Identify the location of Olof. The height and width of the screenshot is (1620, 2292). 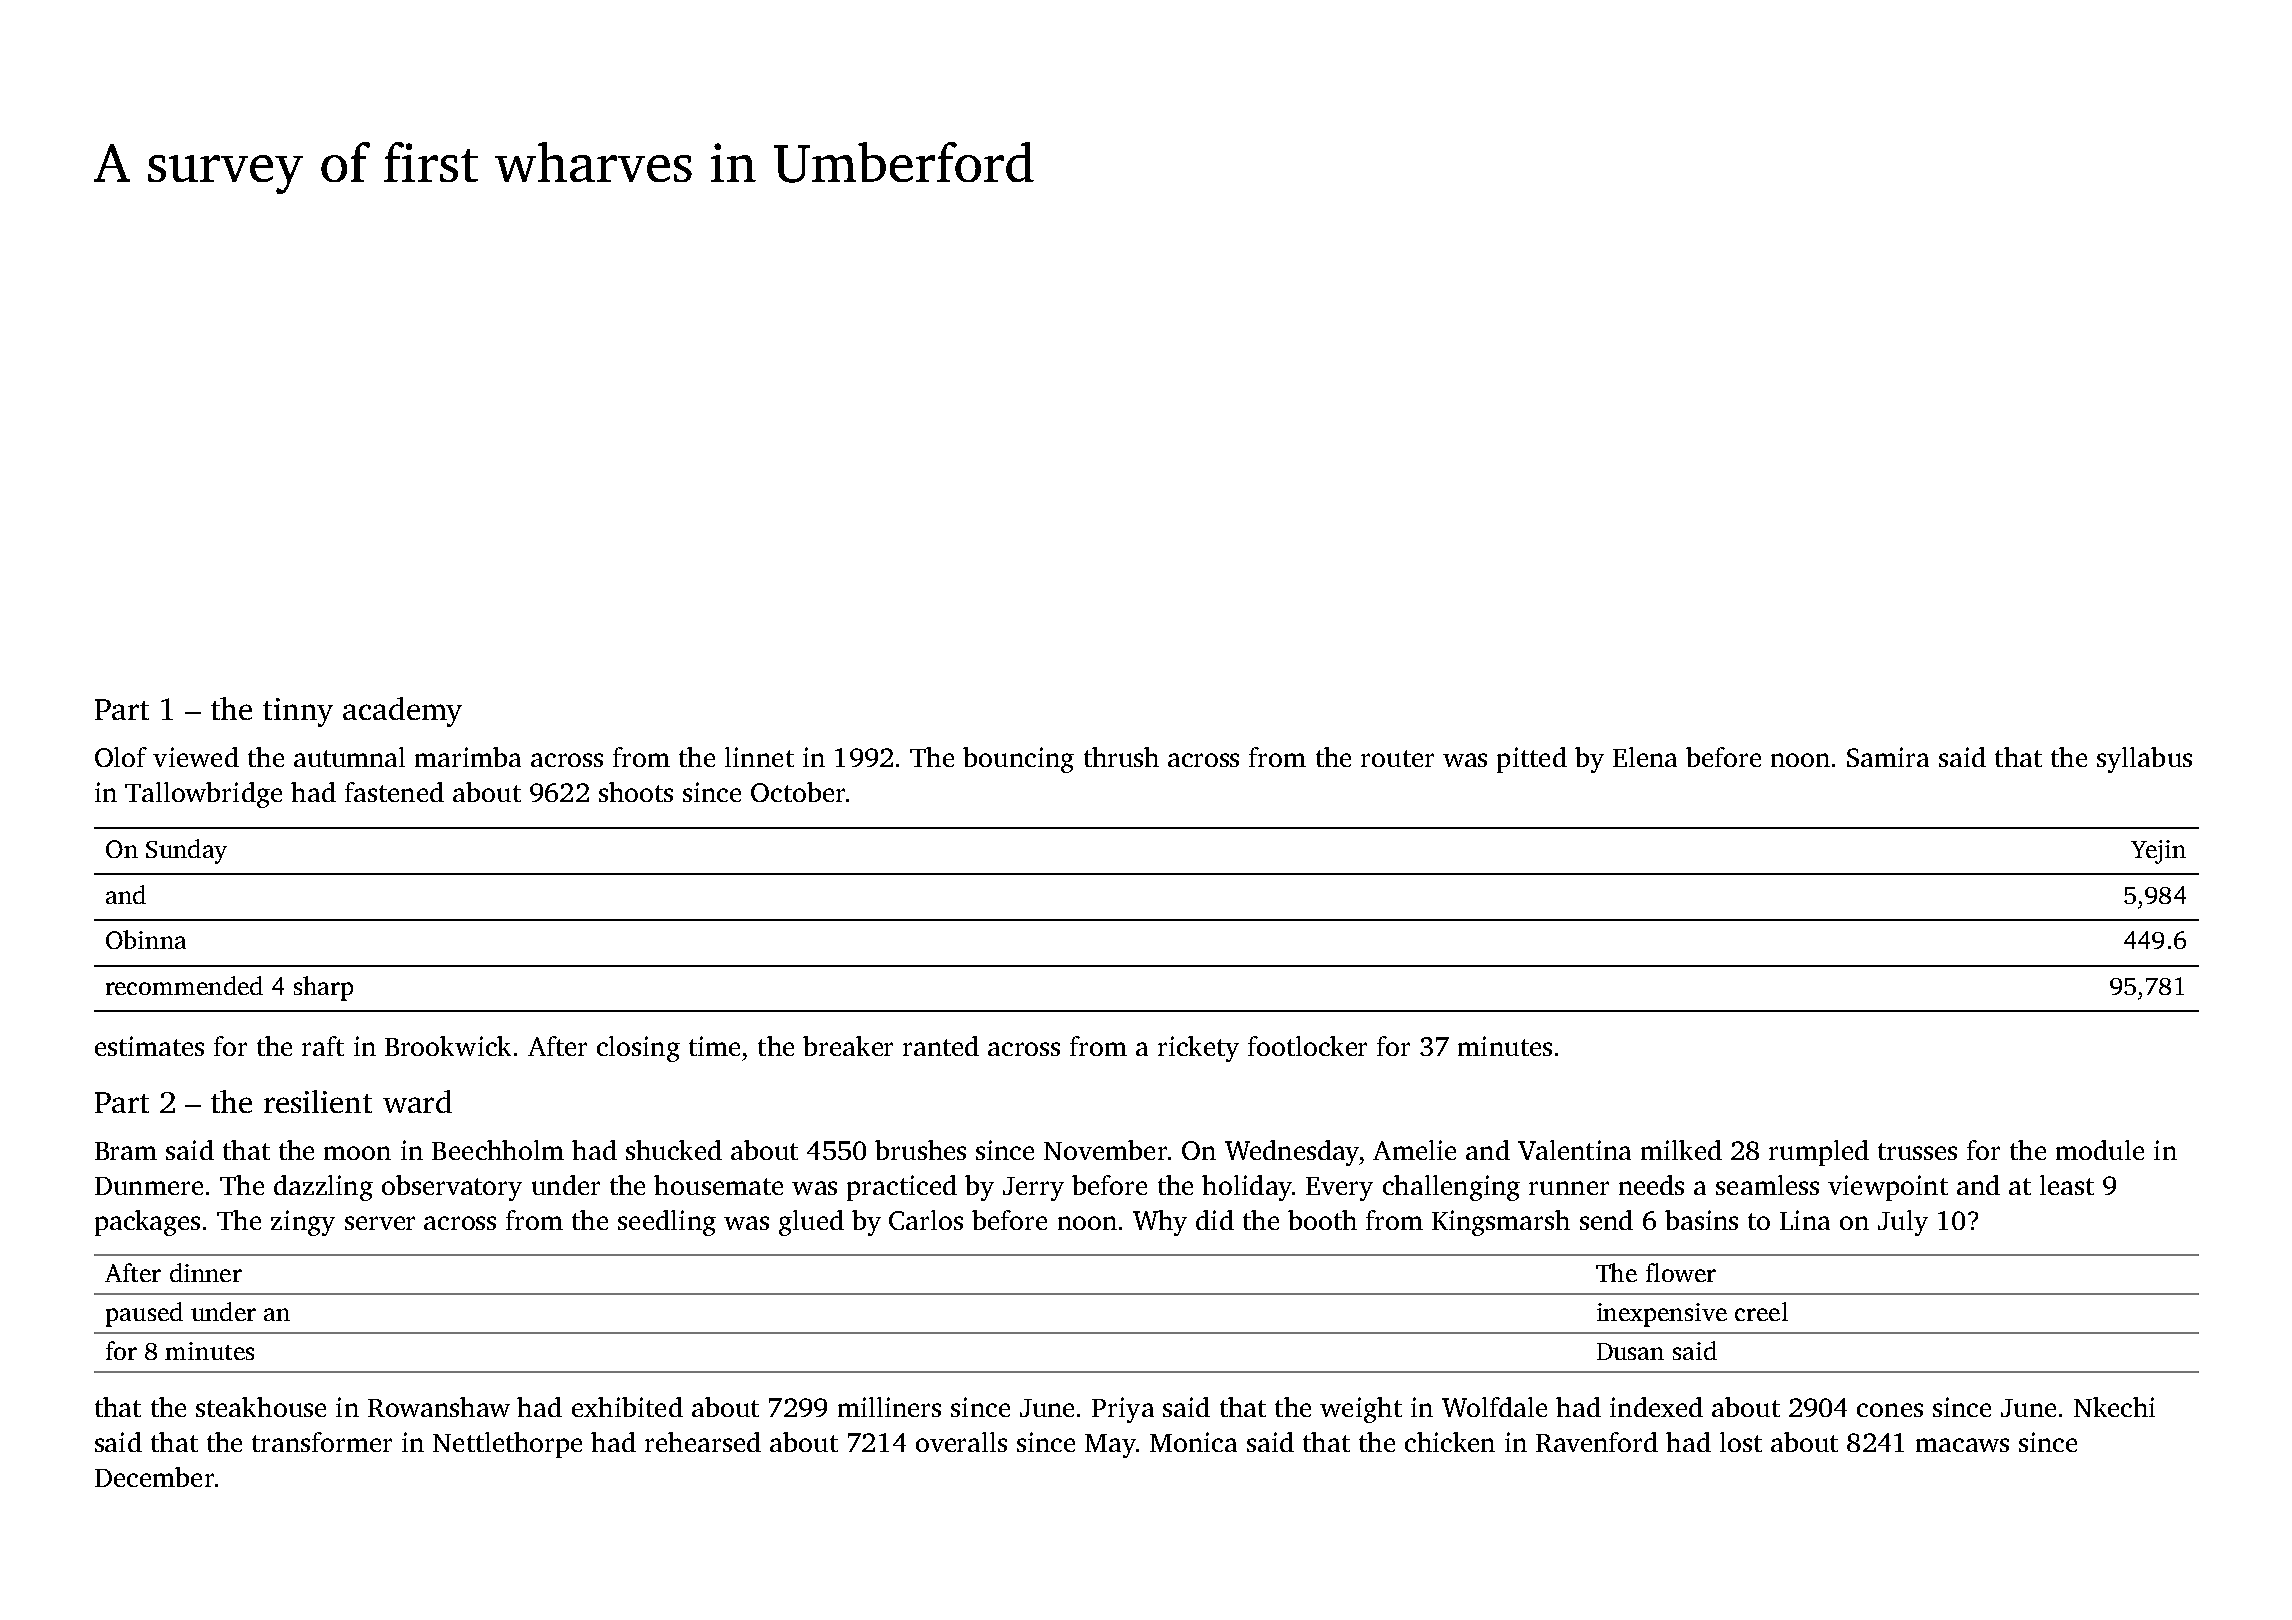
(121, 757).
